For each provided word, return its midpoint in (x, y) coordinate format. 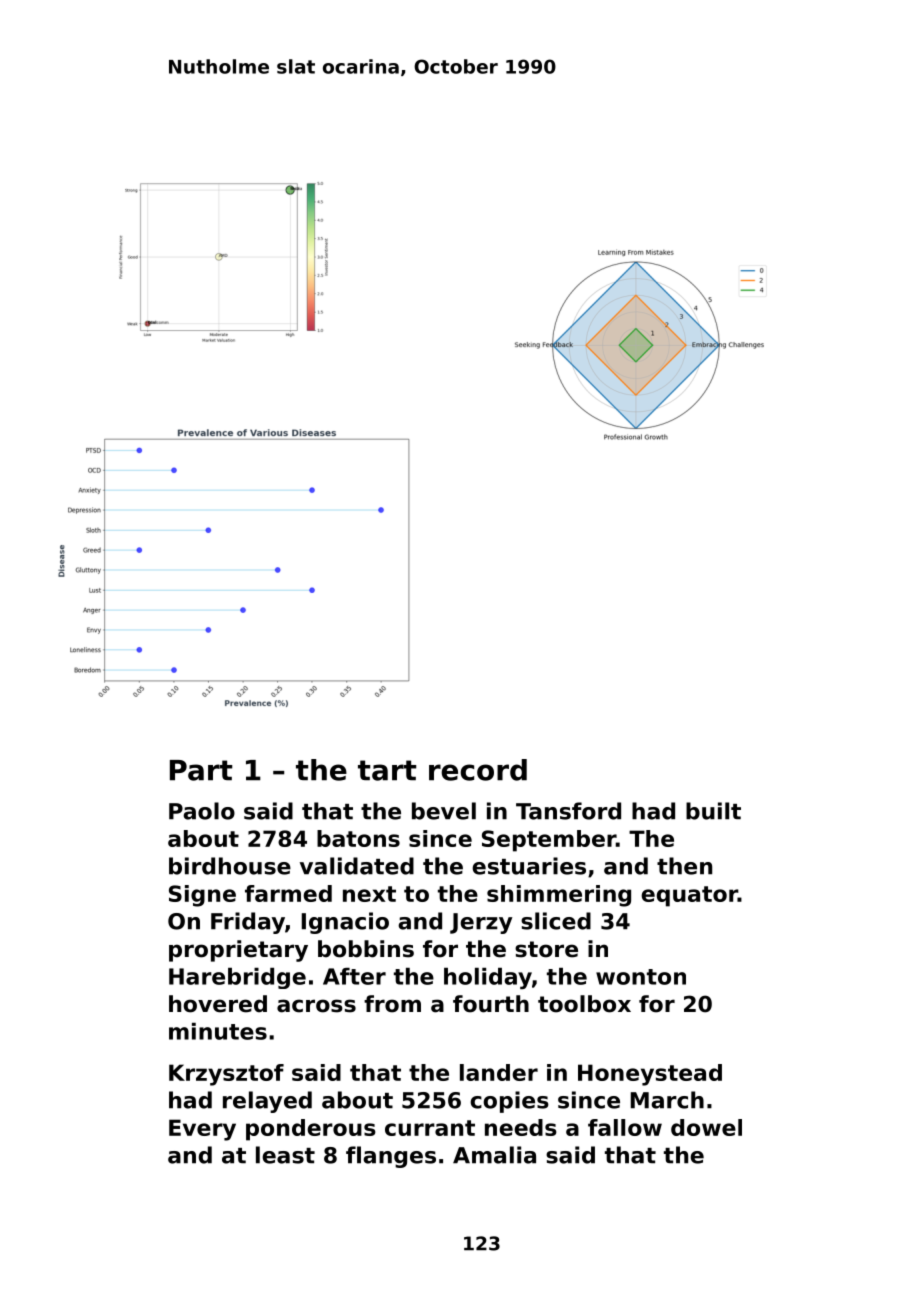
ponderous (311, 1130)
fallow (625, 1127)
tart (387, 770)
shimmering (559, 896)
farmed (288, 893)
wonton (641, 977)
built (713, 811)
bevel (444, 811)
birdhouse (230, 866)
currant (430, 1128)
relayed (267, 1102)
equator (689, 896)
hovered (218, 1004)
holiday (488, 979)
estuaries (529, 866)
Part (201, 770)
